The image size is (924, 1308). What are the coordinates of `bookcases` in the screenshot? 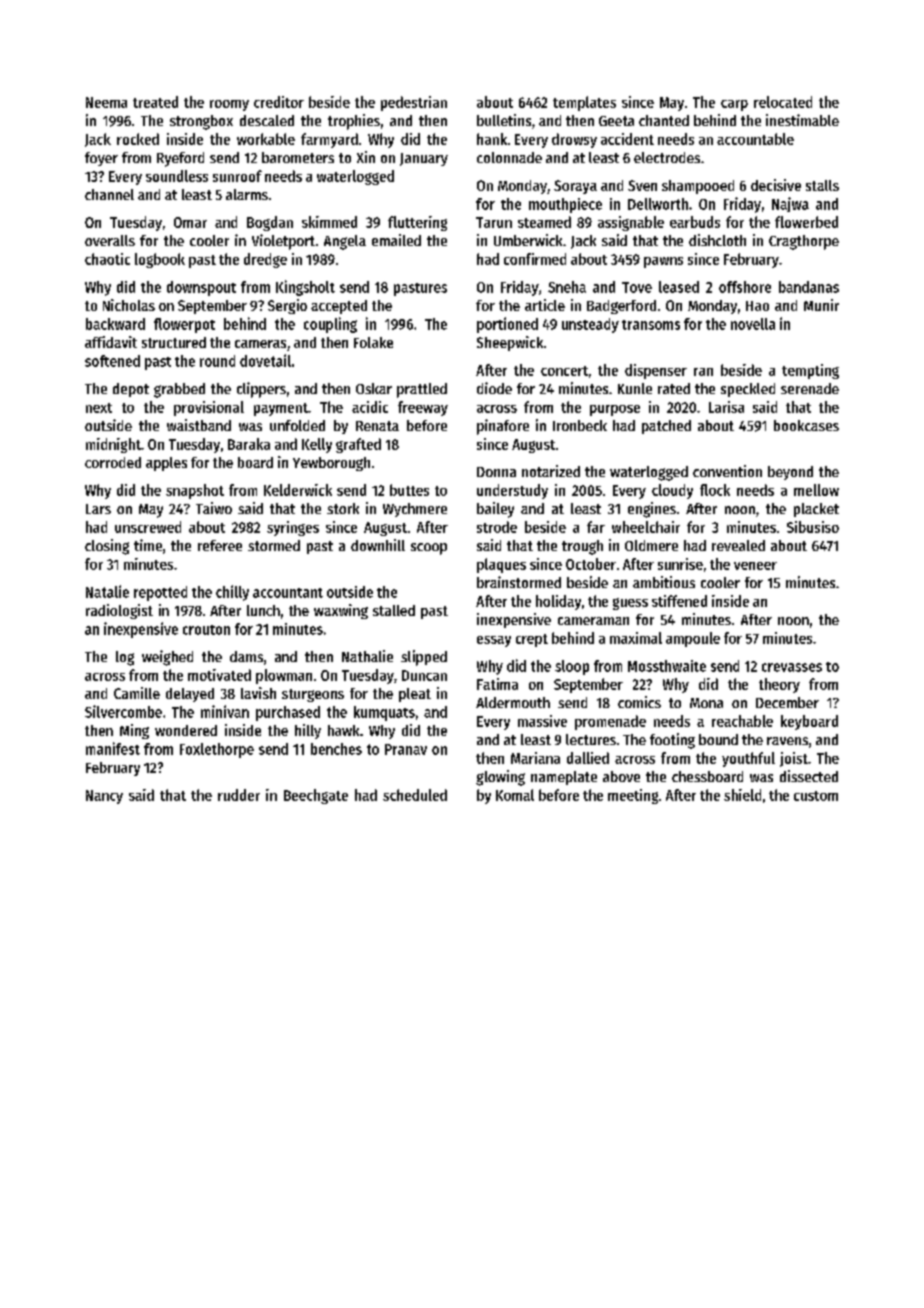 It's located at (806, 425).
